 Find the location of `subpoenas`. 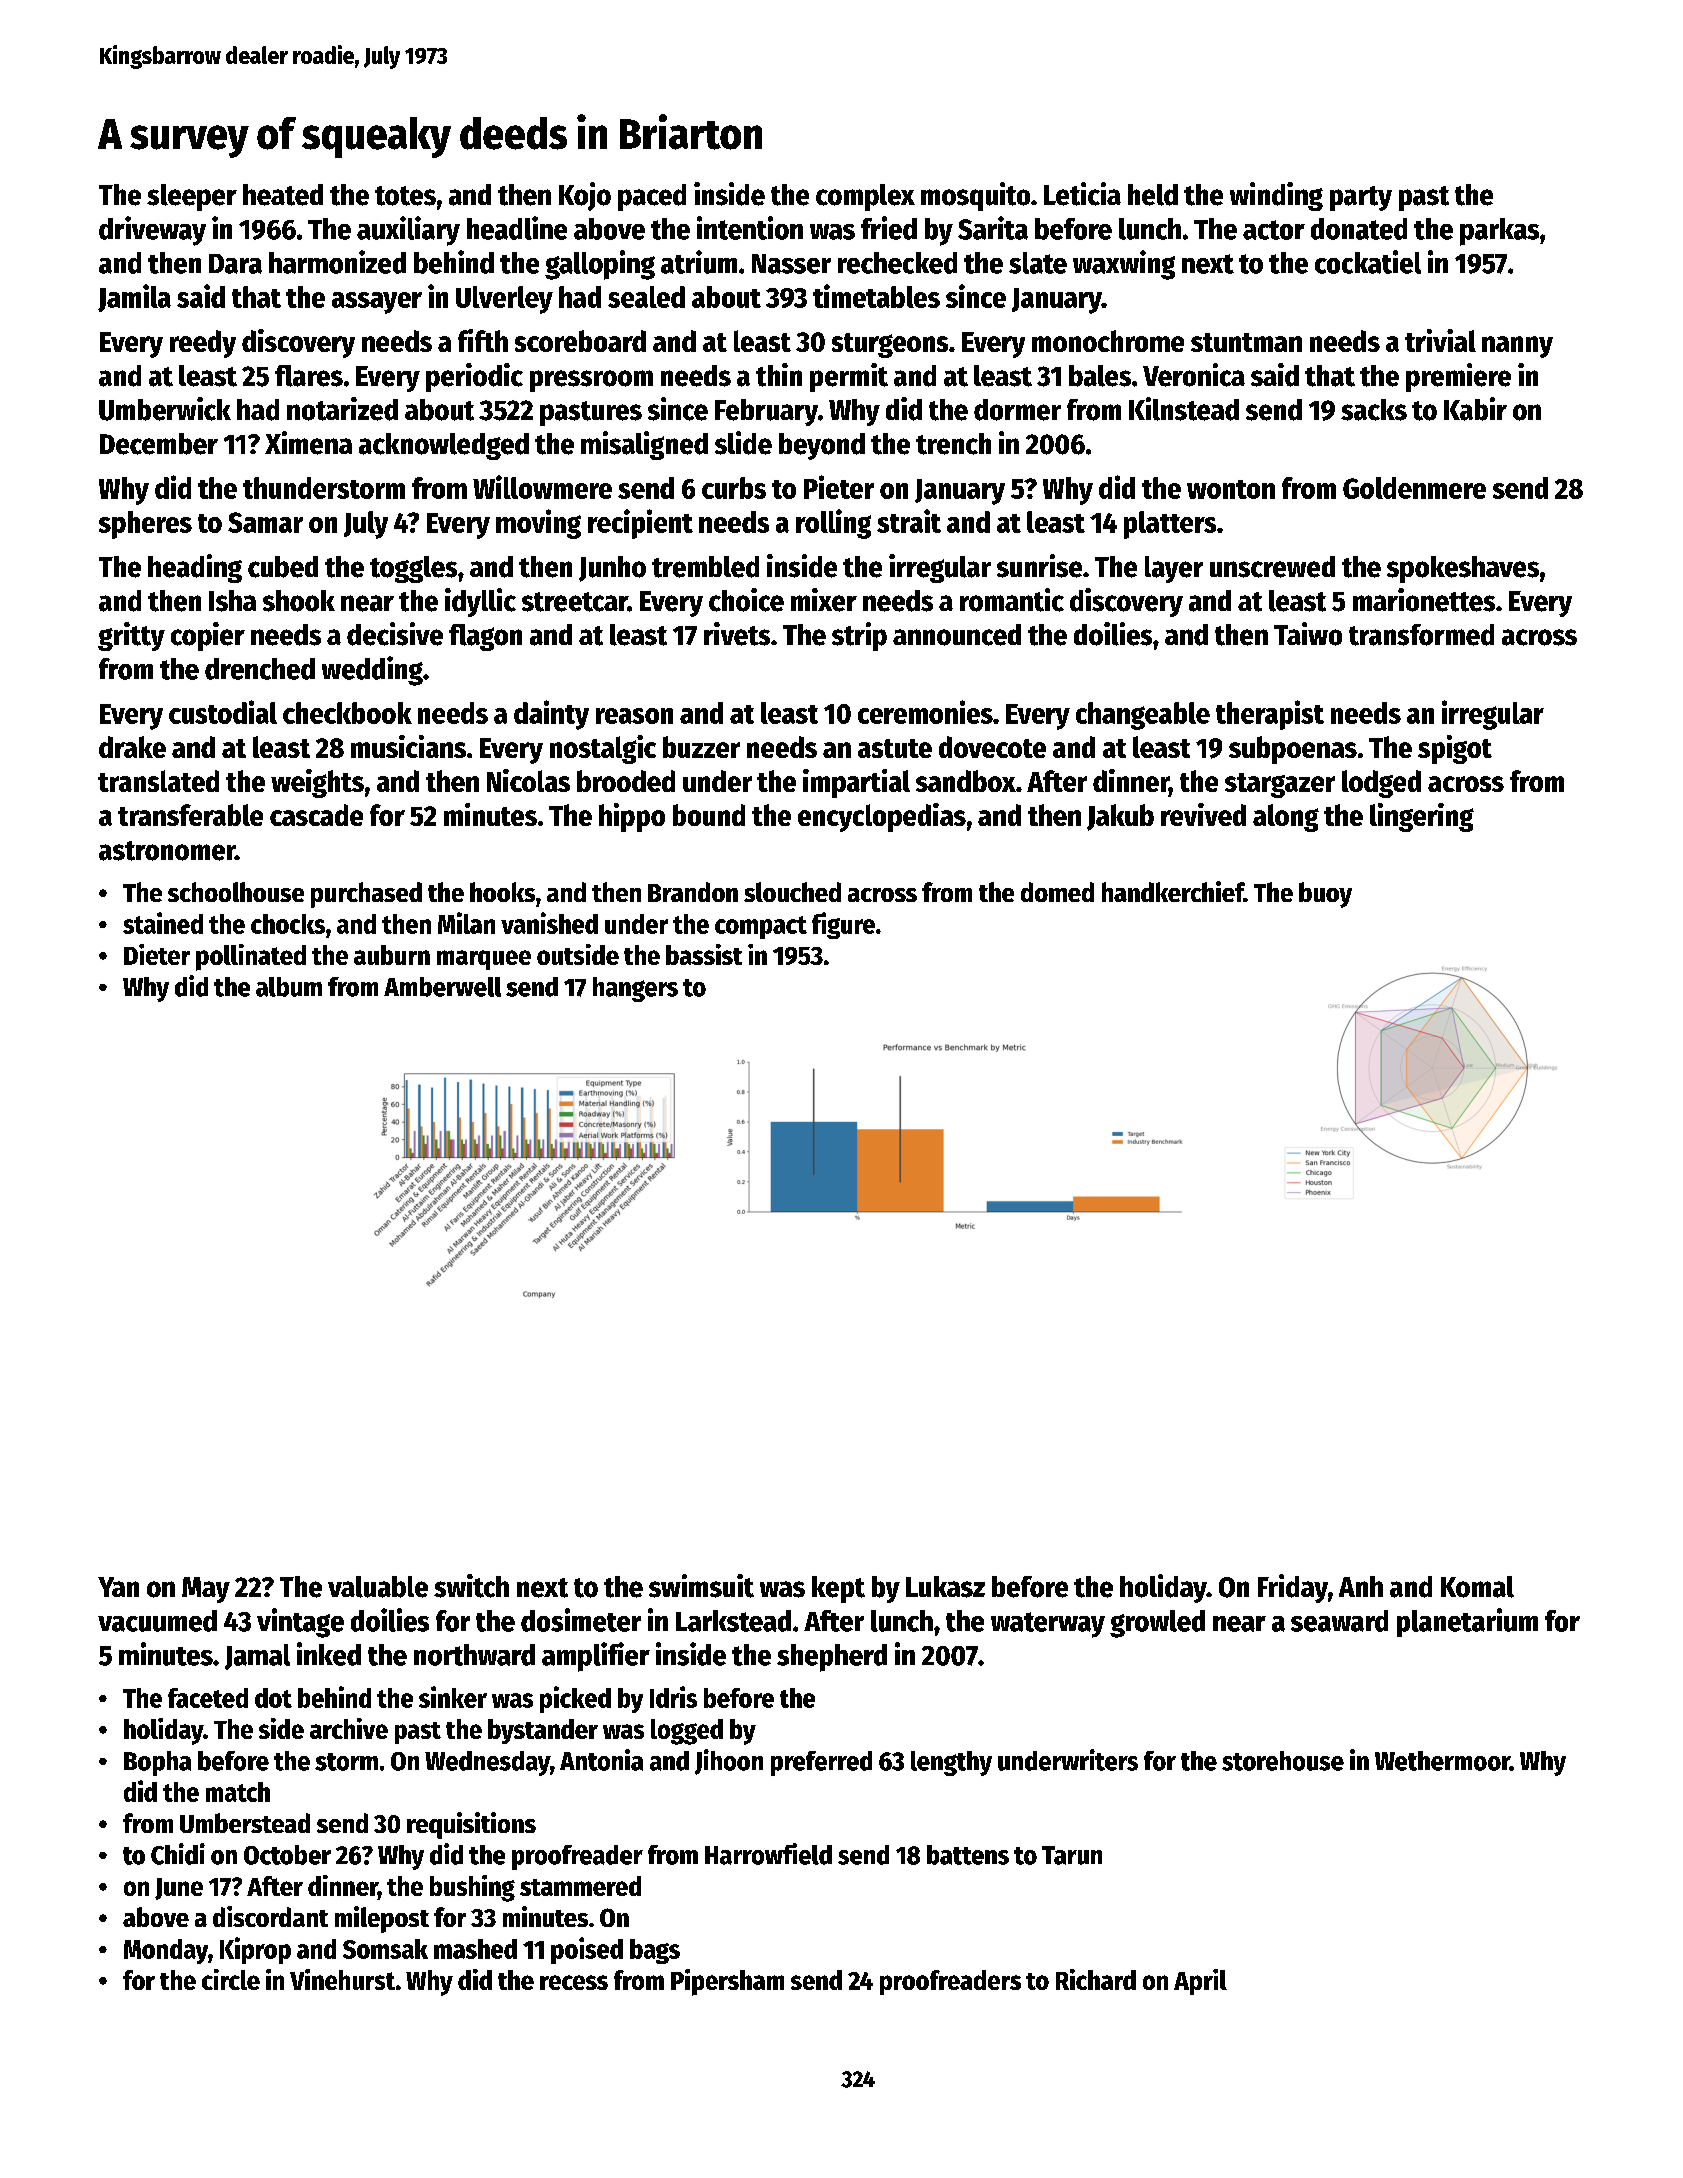

subpoenas is located at coordinates (1293, 750).
